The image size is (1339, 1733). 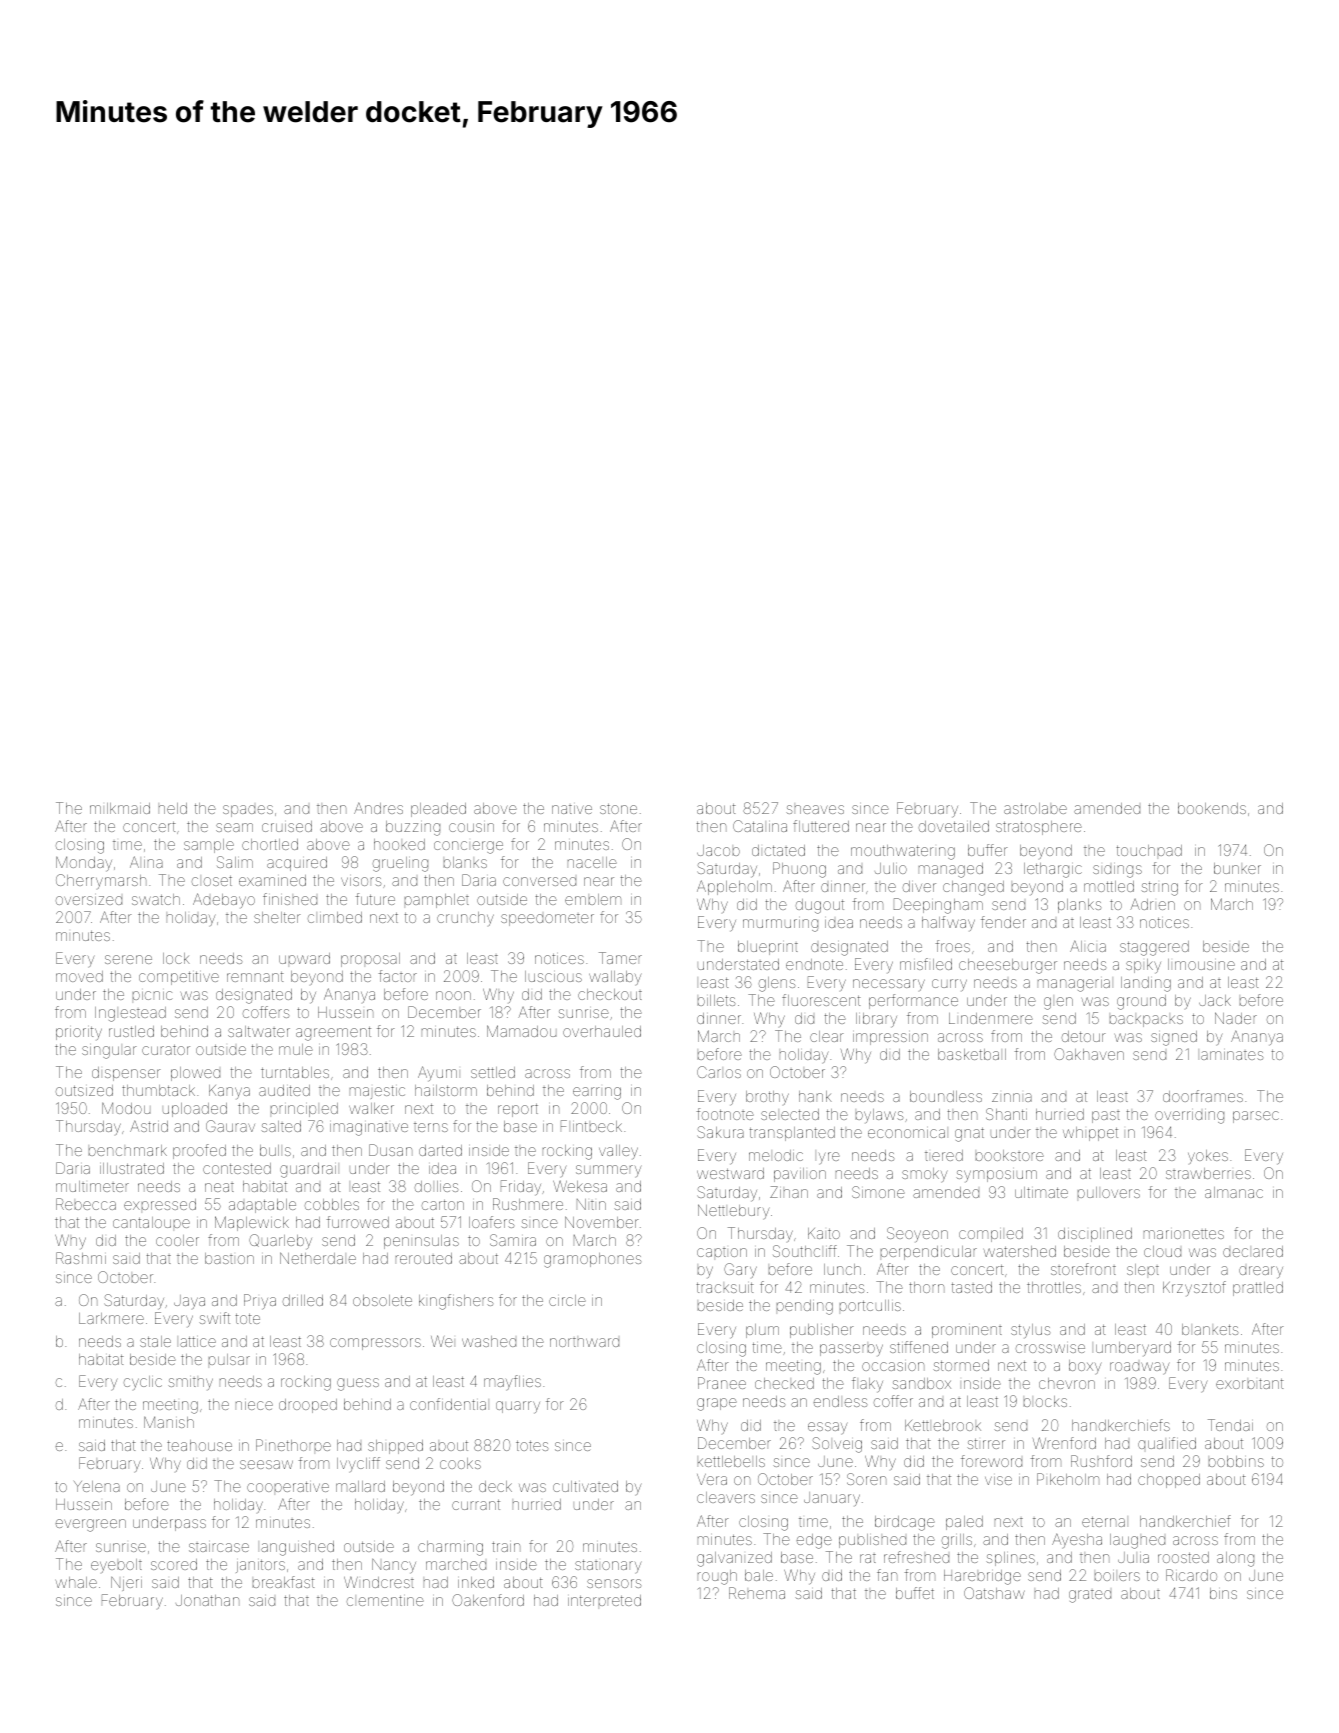 What do you see at coordinates (284, 1582) in the screenshot?
I see `breakfast` at bounding box center [284, 1582].
